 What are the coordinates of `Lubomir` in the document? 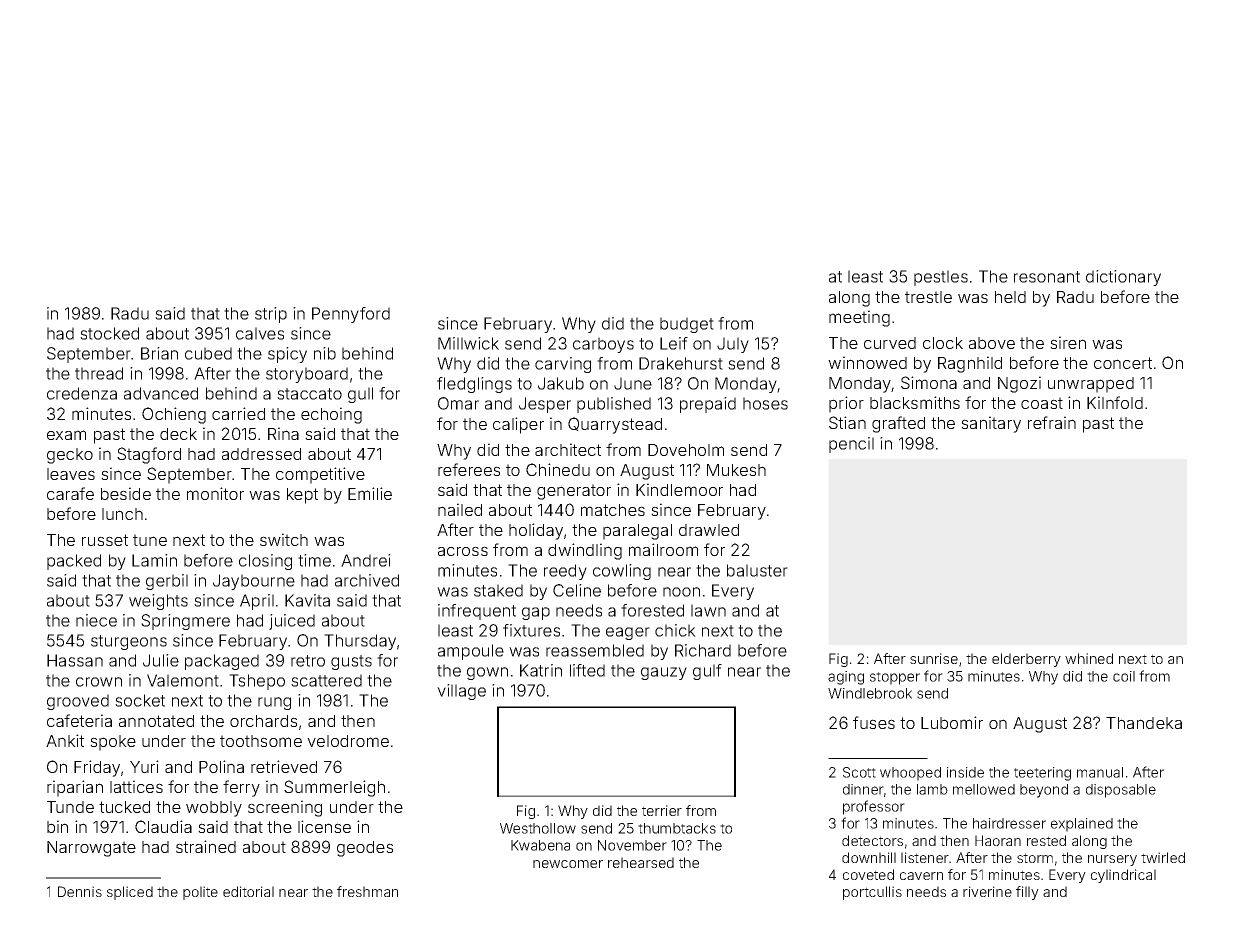 It's located at (952, 722).
